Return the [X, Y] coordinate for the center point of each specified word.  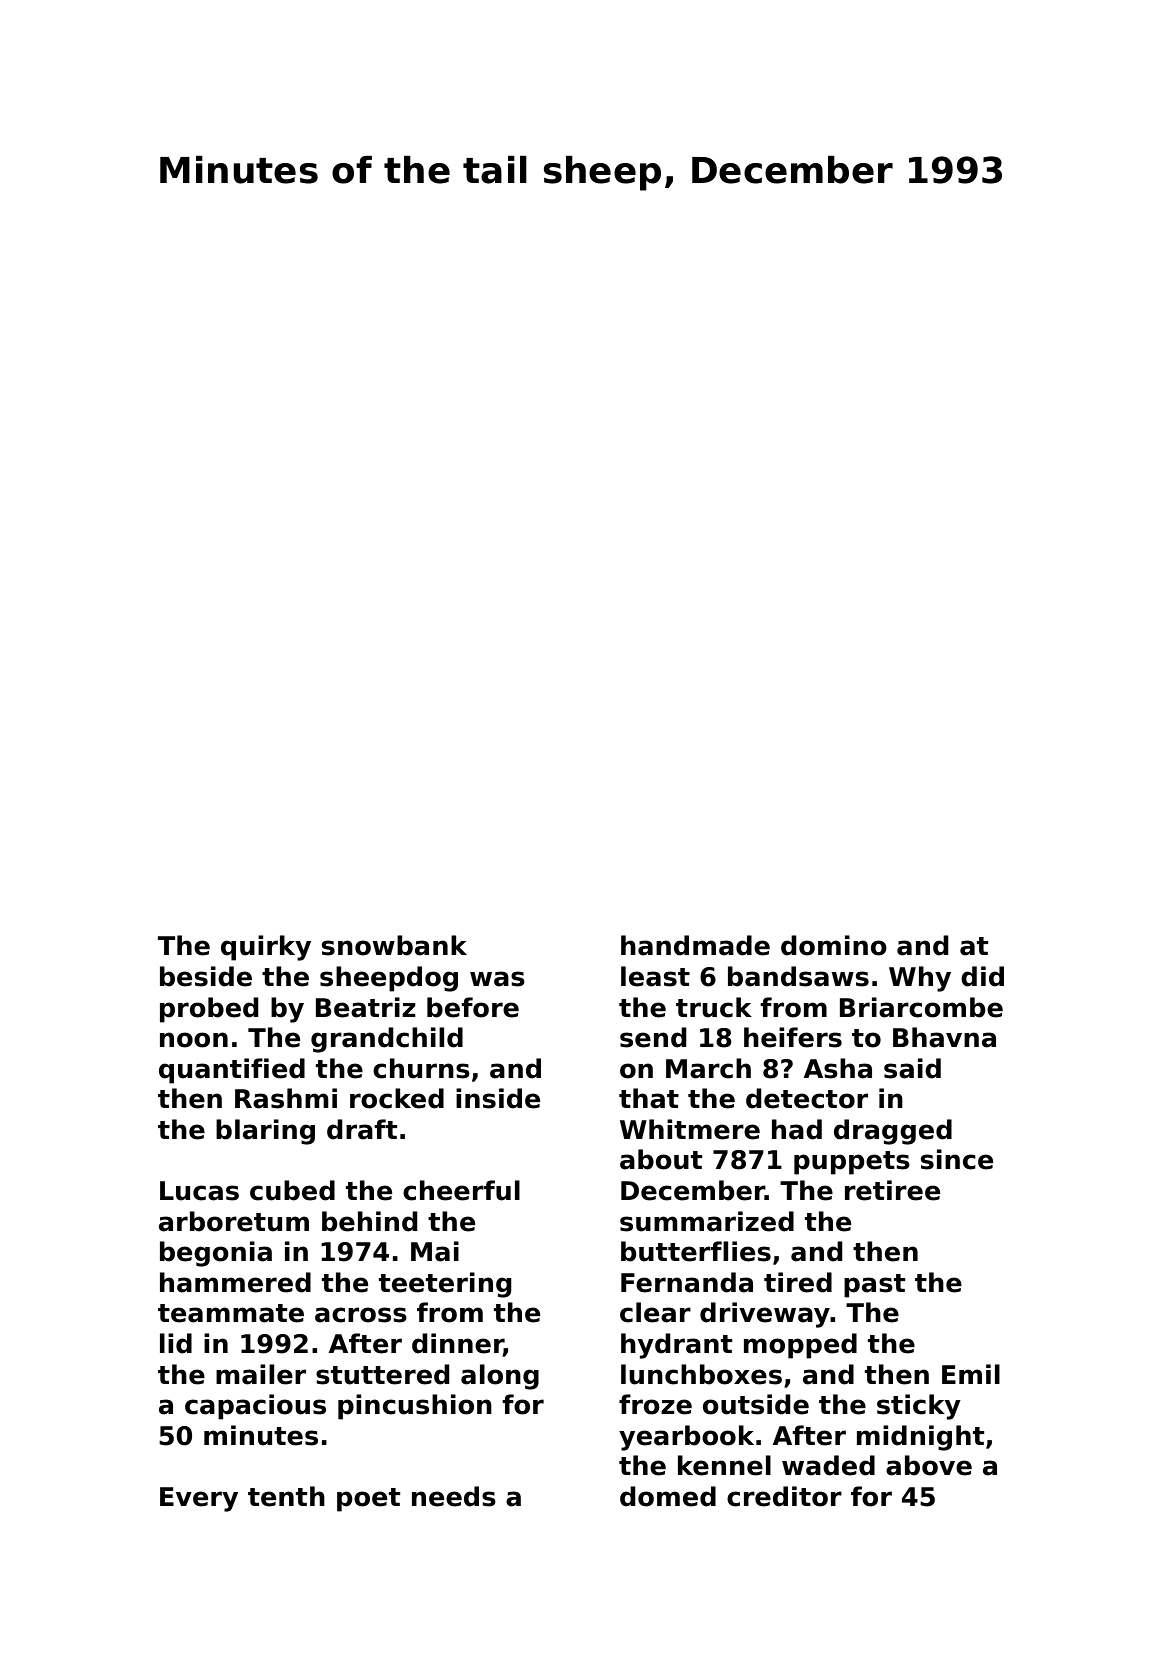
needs [454, 1496]
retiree [892, 1190]
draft [362, 1129]
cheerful [461, 1190]
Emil [971, 1374]
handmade [695, 945]
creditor [784, 1496]
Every [199, 1499]
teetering [445, 1285]
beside [206, 976]
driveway [765, 1315]
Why [920, 979]
